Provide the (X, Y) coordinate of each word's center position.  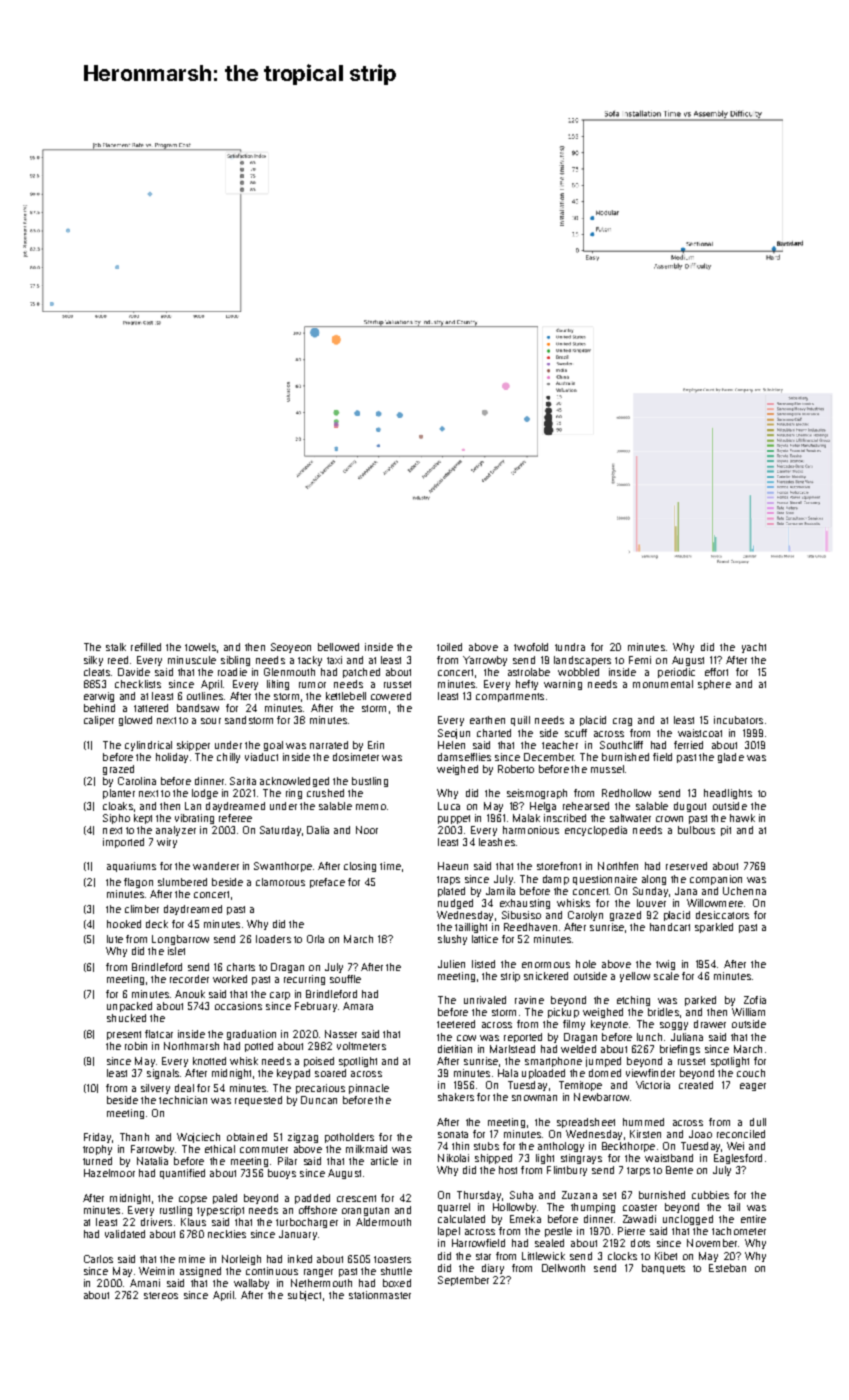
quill (520, 721)
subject (304, 1296)
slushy (452, 940)
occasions (238, 1006)
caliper (99, 721)
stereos (161, 1295)
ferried (688, 745)
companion (716, 880)
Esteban (727, 1268)
